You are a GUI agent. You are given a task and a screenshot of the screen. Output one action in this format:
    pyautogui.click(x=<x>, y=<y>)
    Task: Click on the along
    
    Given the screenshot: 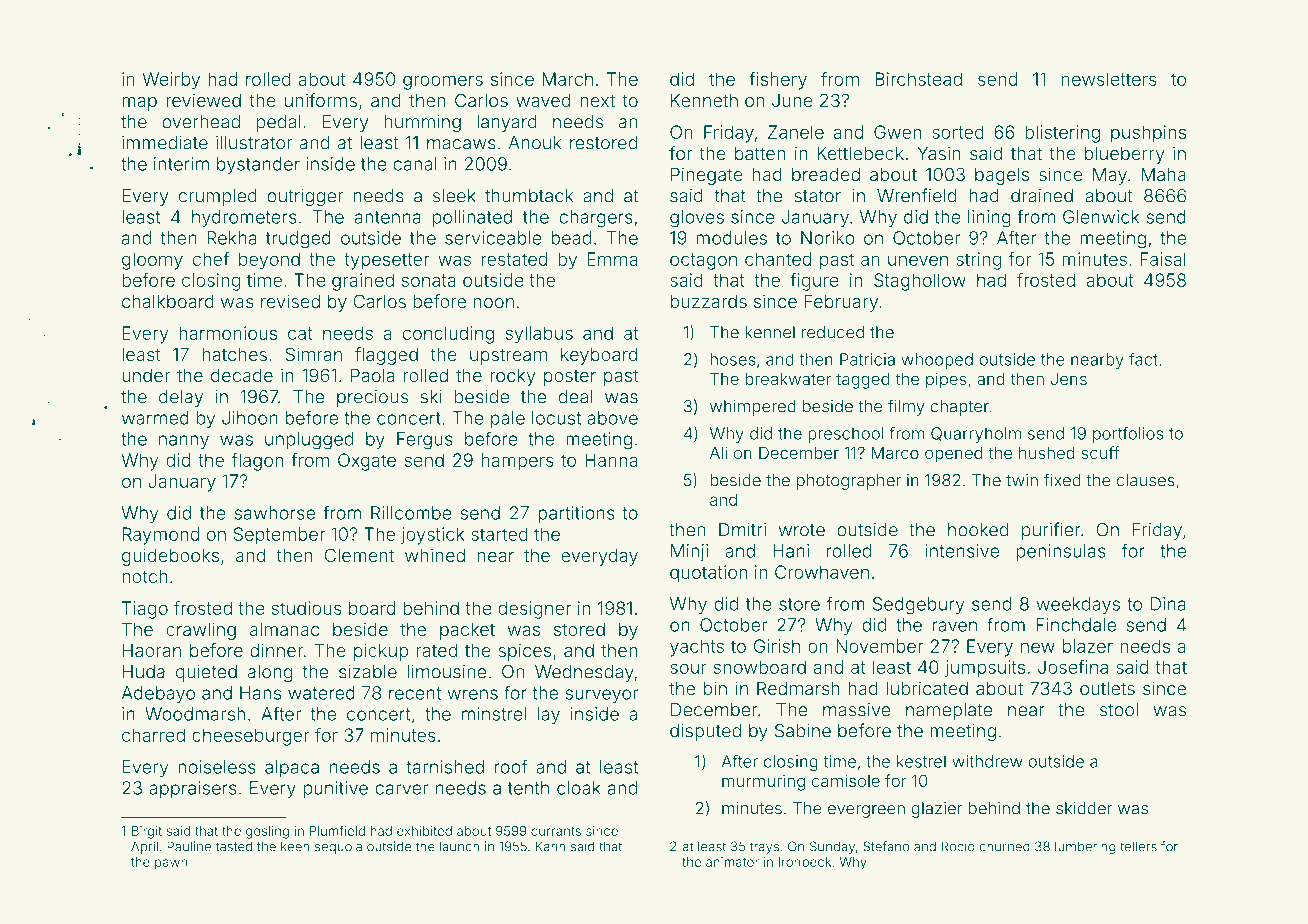 What is the action you would take?
    pyautogui.click(x=270, y=673)
